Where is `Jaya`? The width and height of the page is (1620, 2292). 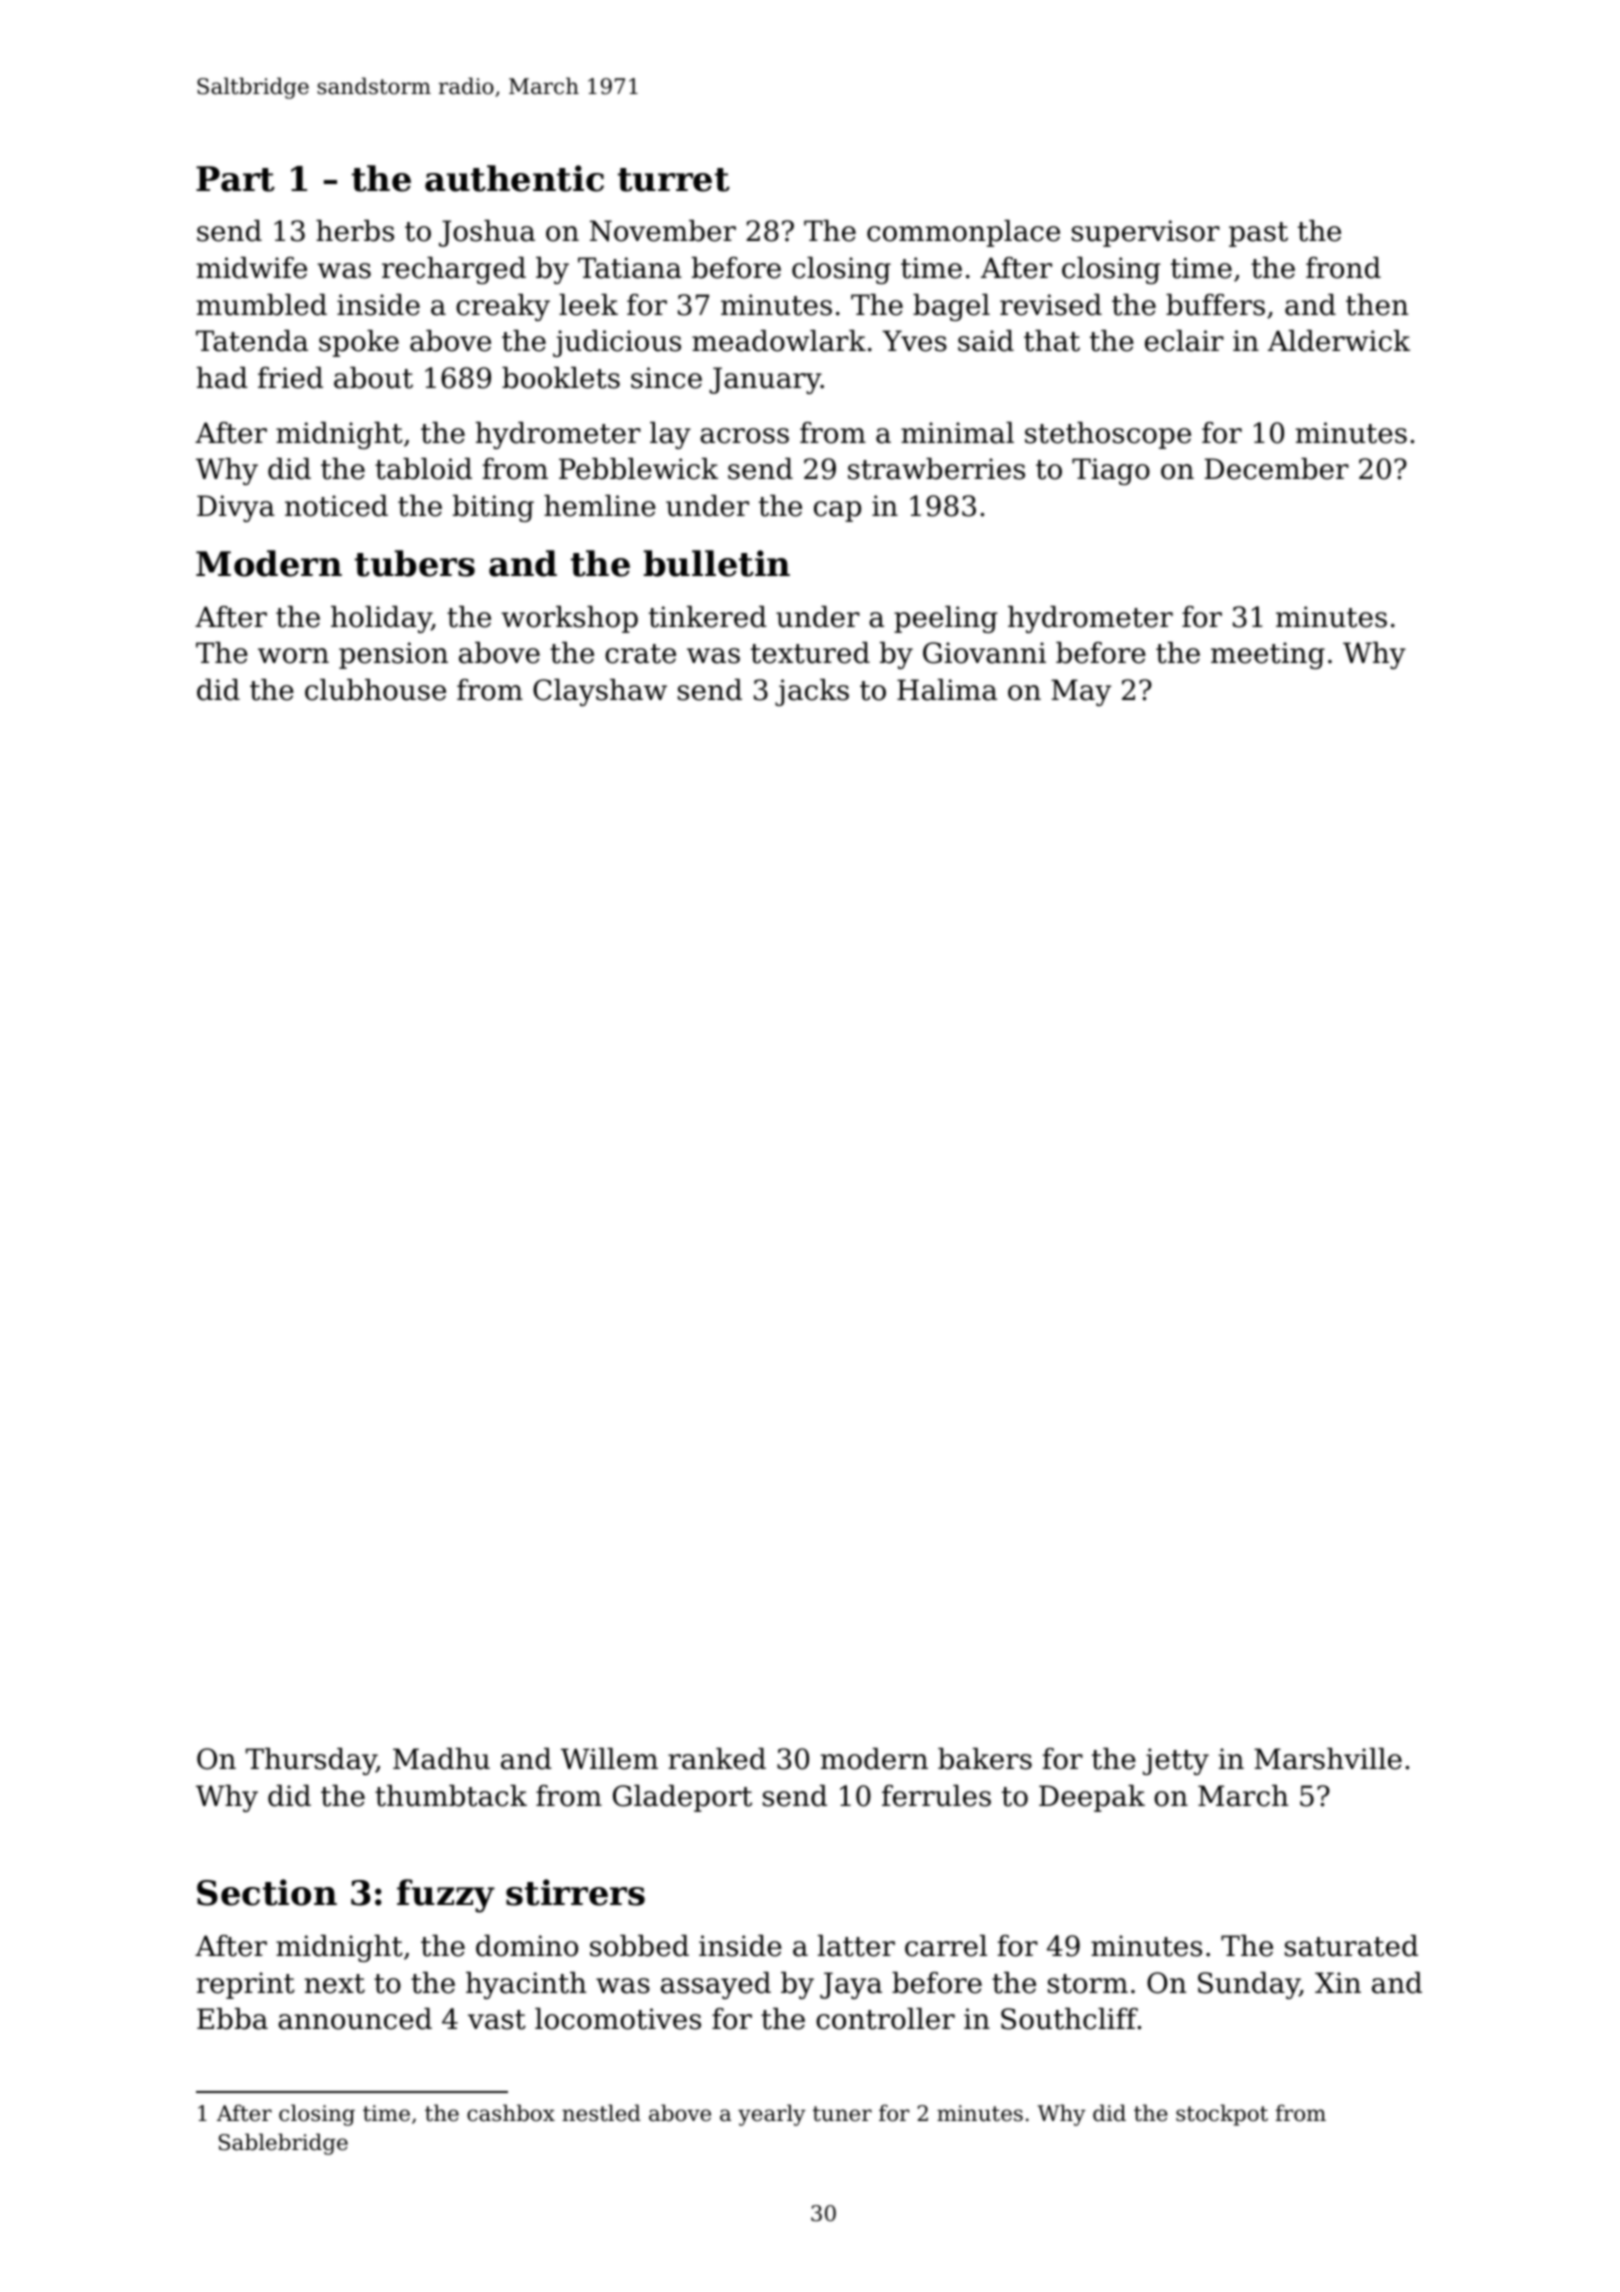 Jaya is located at coordinates (851, 1985).
